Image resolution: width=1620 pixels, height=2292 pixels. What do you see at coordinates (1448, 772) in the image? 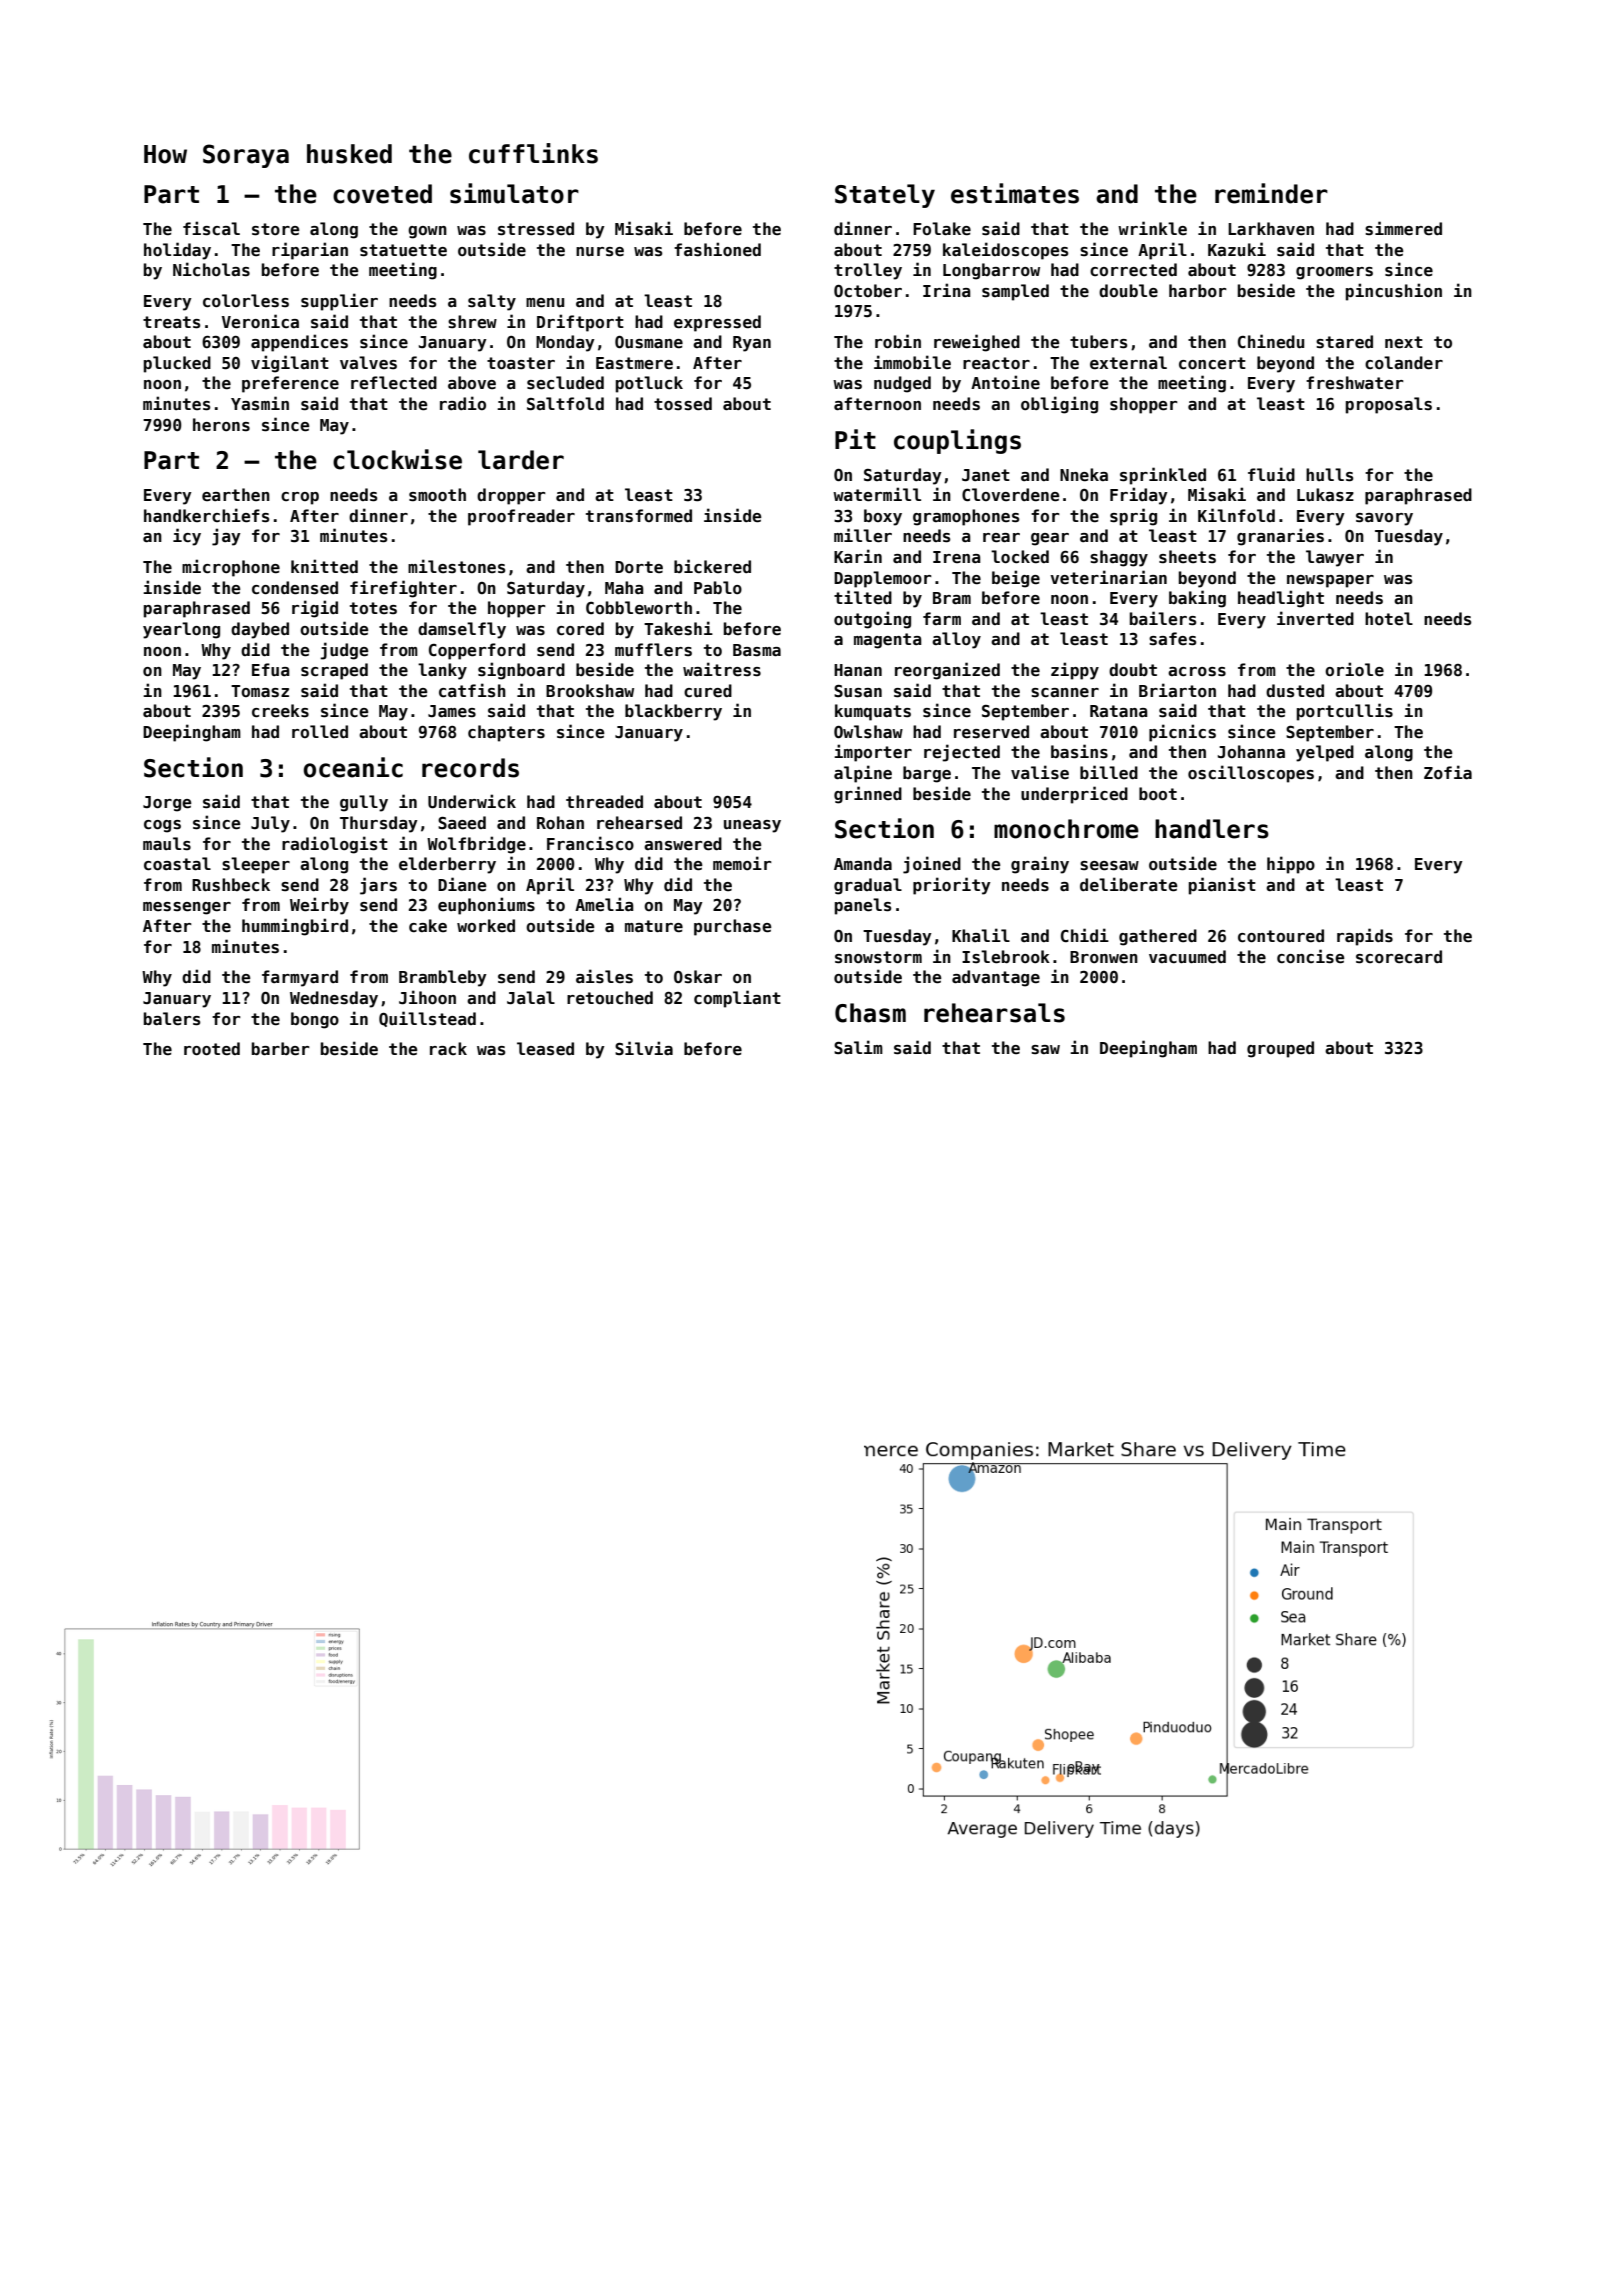
I see `Zofia` at bounding box center [1448, 772].
